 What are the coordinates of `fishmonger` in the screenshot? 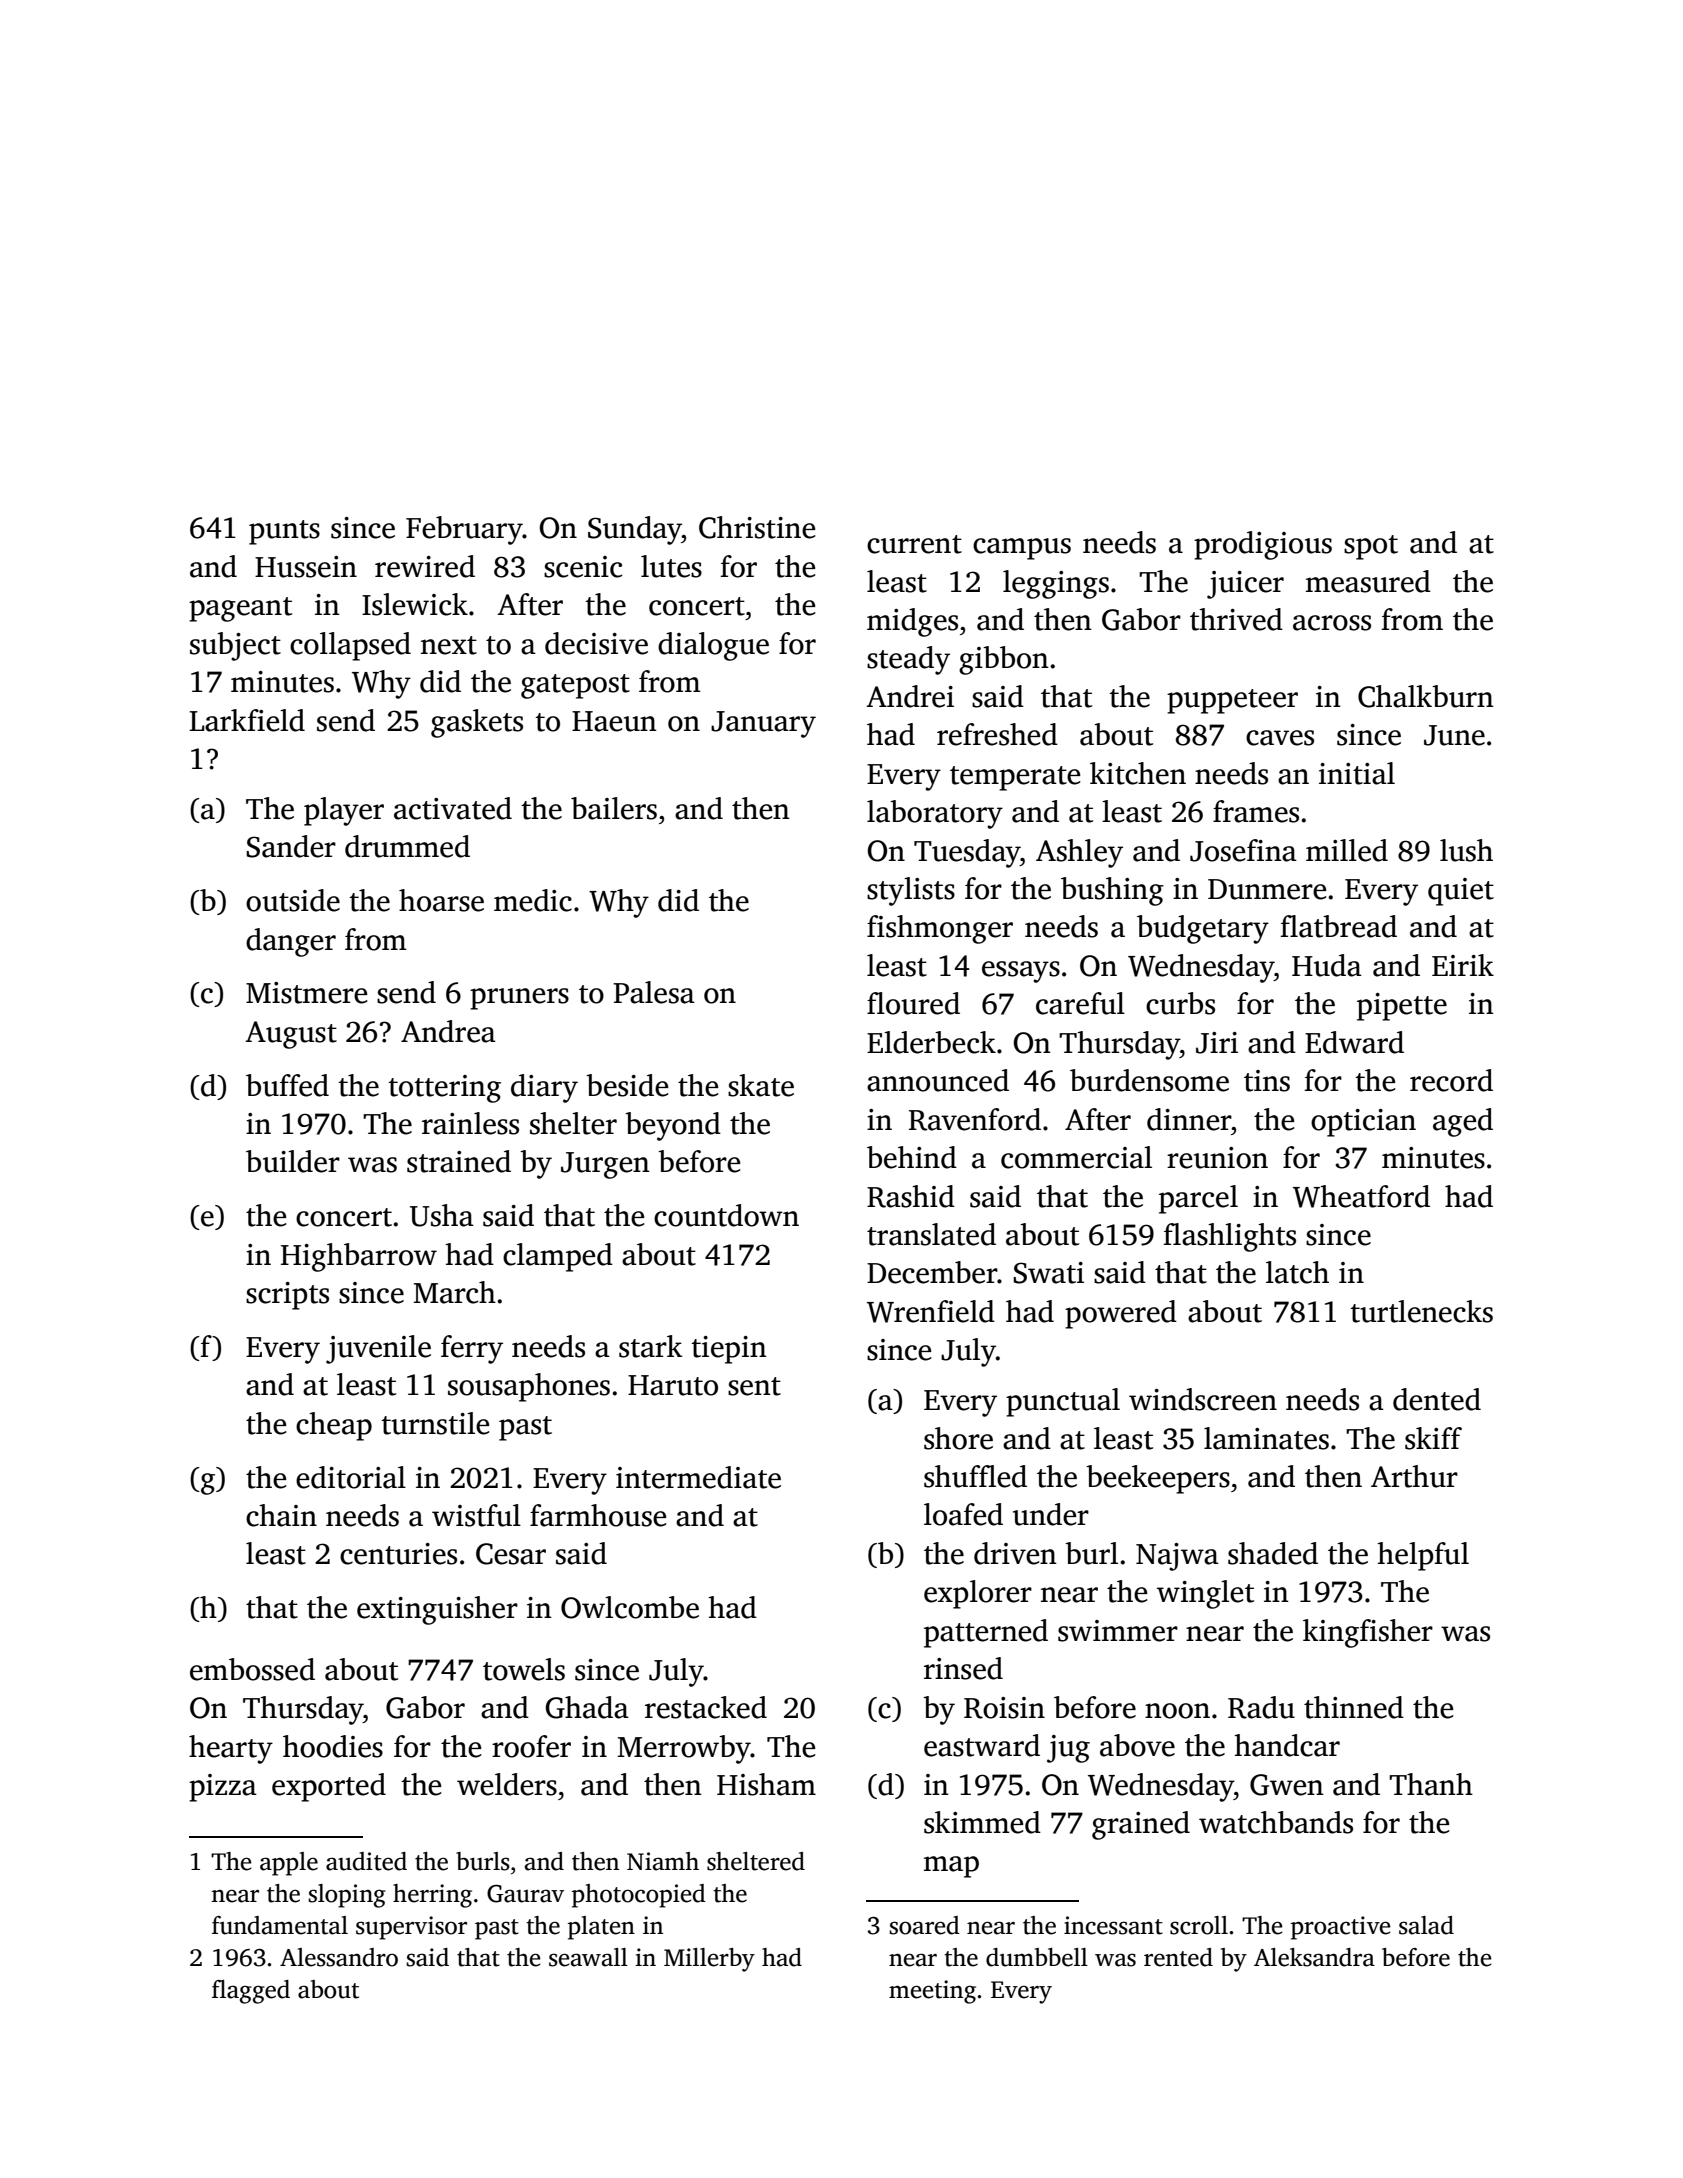 It's located at (940, 929).
